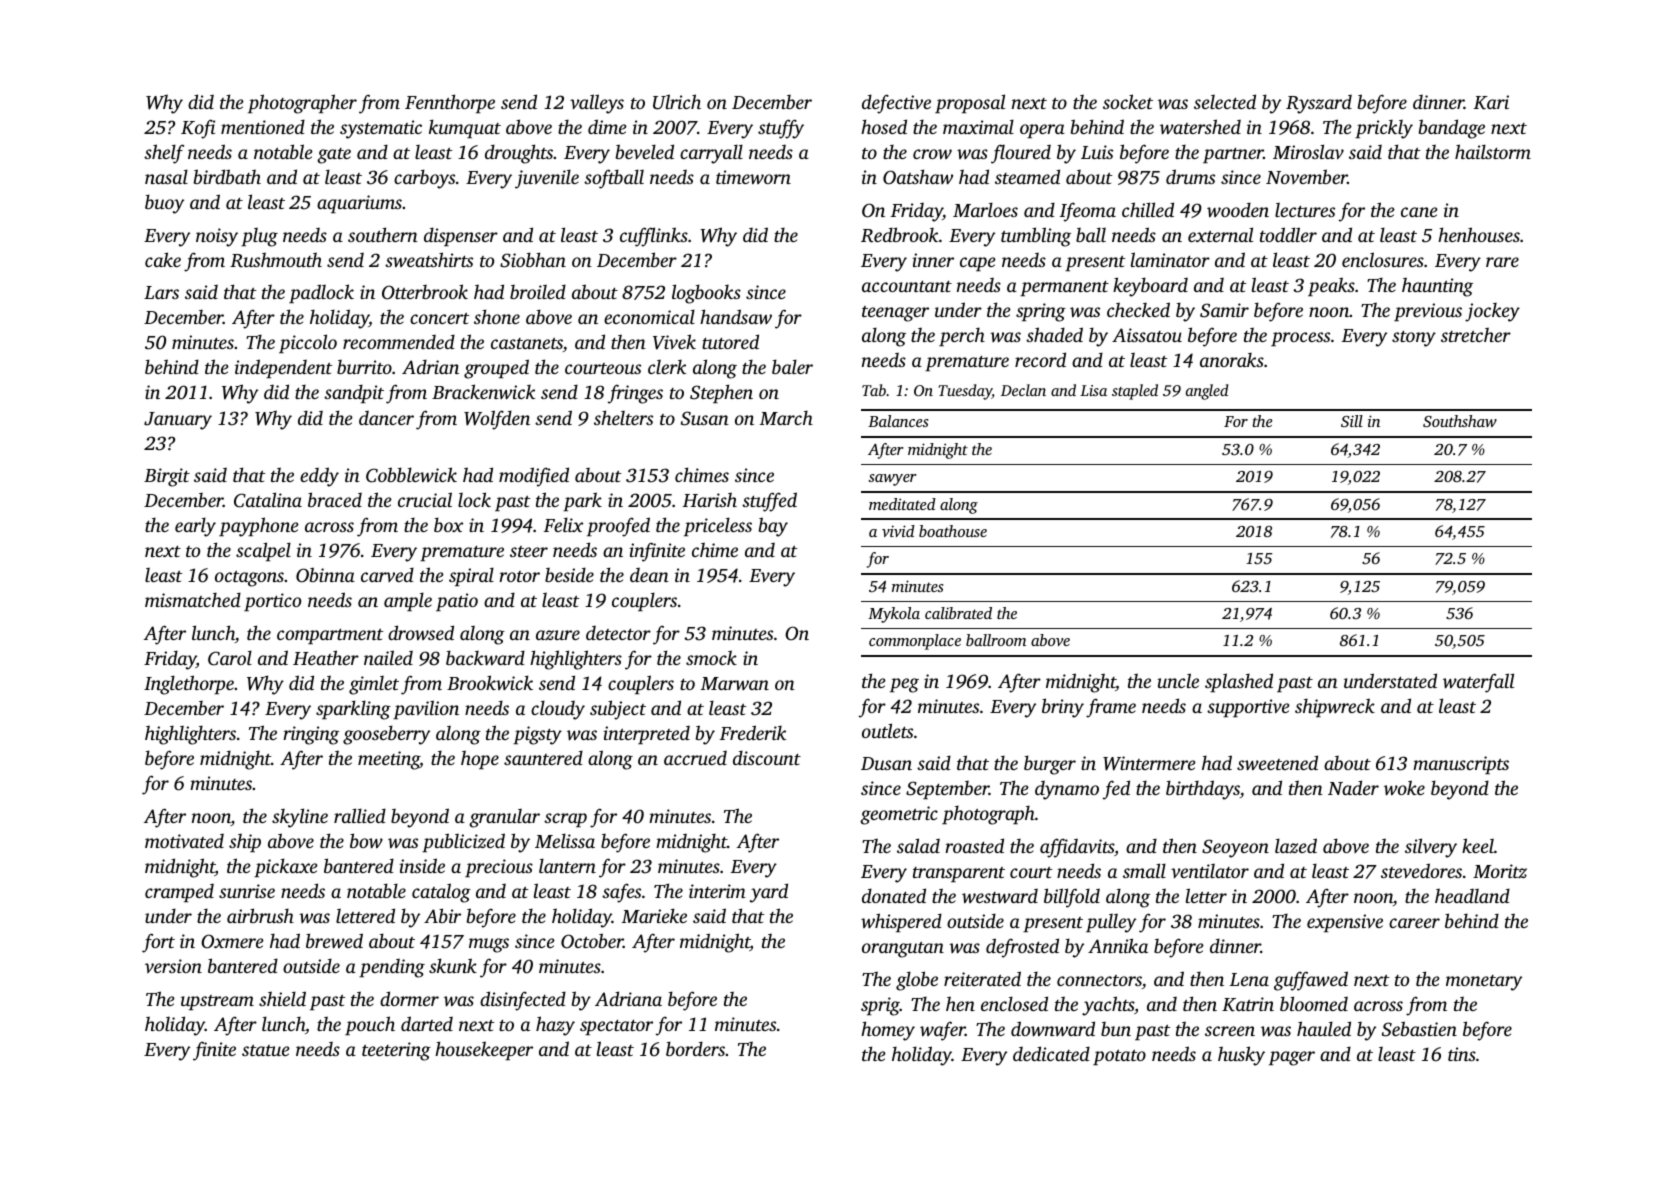 The image size is (1677, 1186). Describe the element at coordinates (569, 574) in the image. I see `beside` at that location.
